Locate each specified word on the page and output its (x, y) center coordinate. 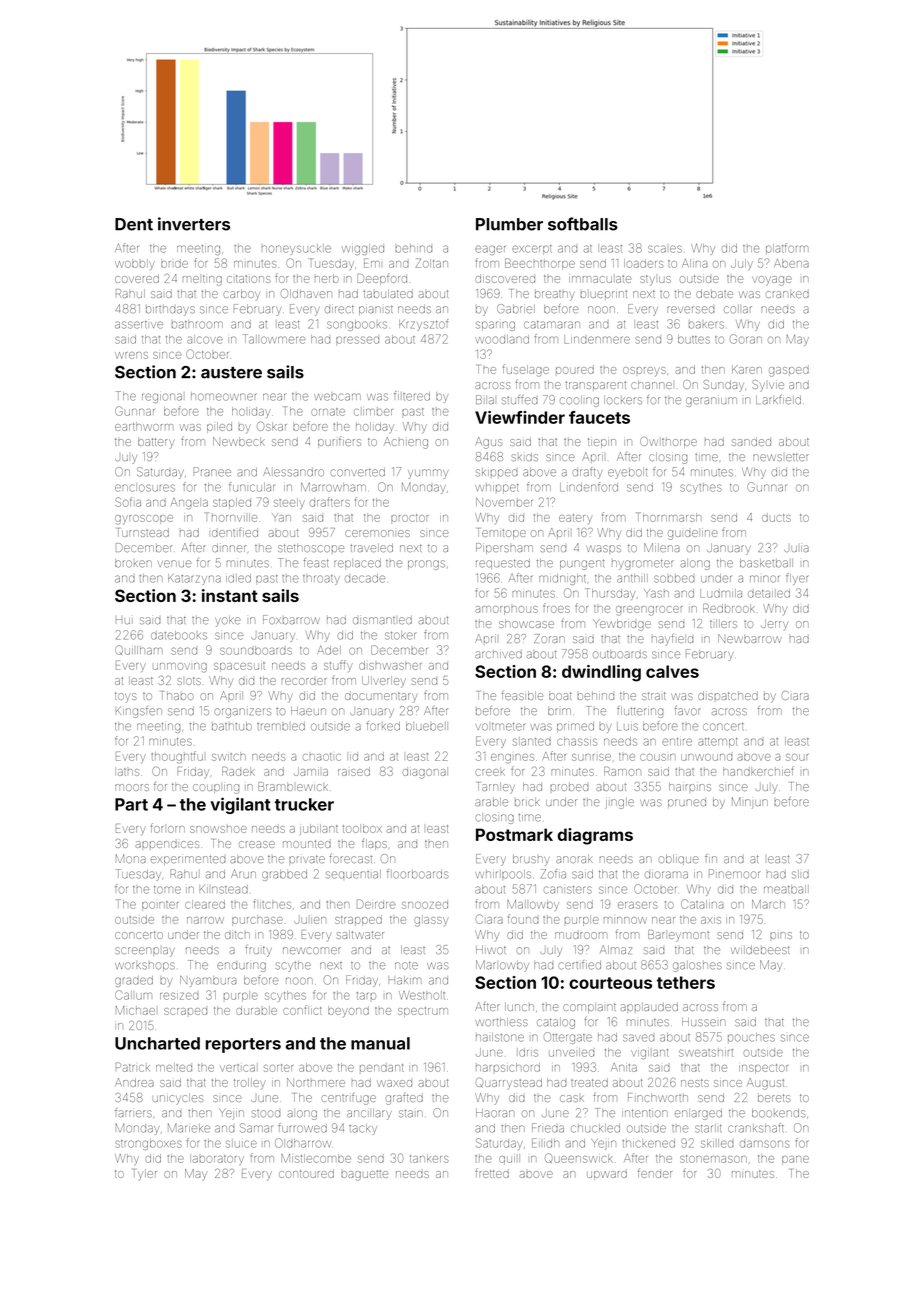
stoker (400, 635)
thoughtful (177, 757)
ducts (776, 517)
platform (787, 248)
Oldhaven (306, 293)
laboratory (217, 1159)
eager (490, 250)
